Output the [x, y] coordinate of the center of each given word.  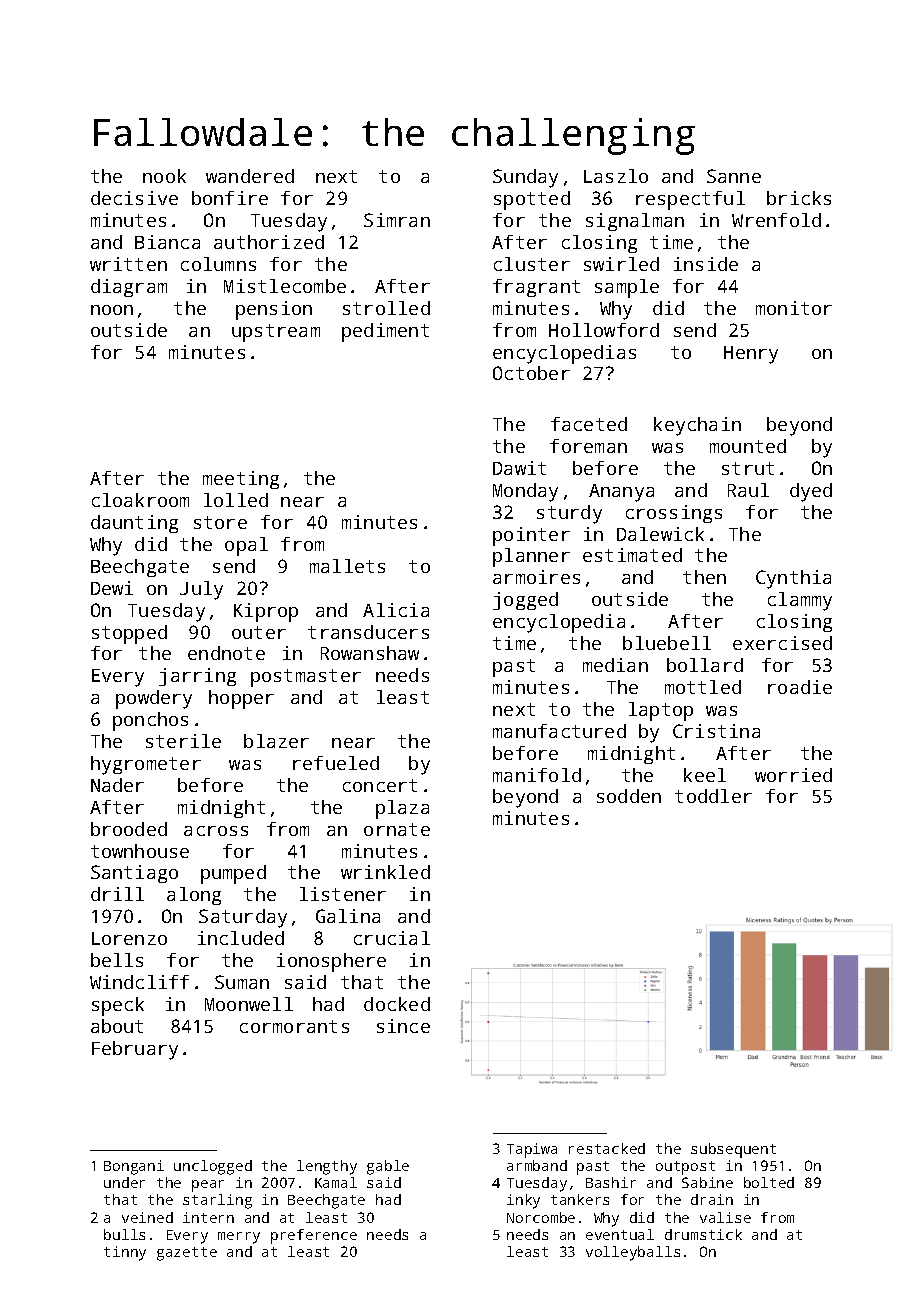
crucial [392, 938]
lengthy [327, 1167]
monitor [794, 308]
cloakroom [140, 500]
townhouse [140, 851]
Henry [751, 355]
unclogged [213, 1167]
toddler [713, 796]
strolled [386, 308]
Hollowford [604, 330]
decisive [134, 198]
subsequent [733, 1150]
